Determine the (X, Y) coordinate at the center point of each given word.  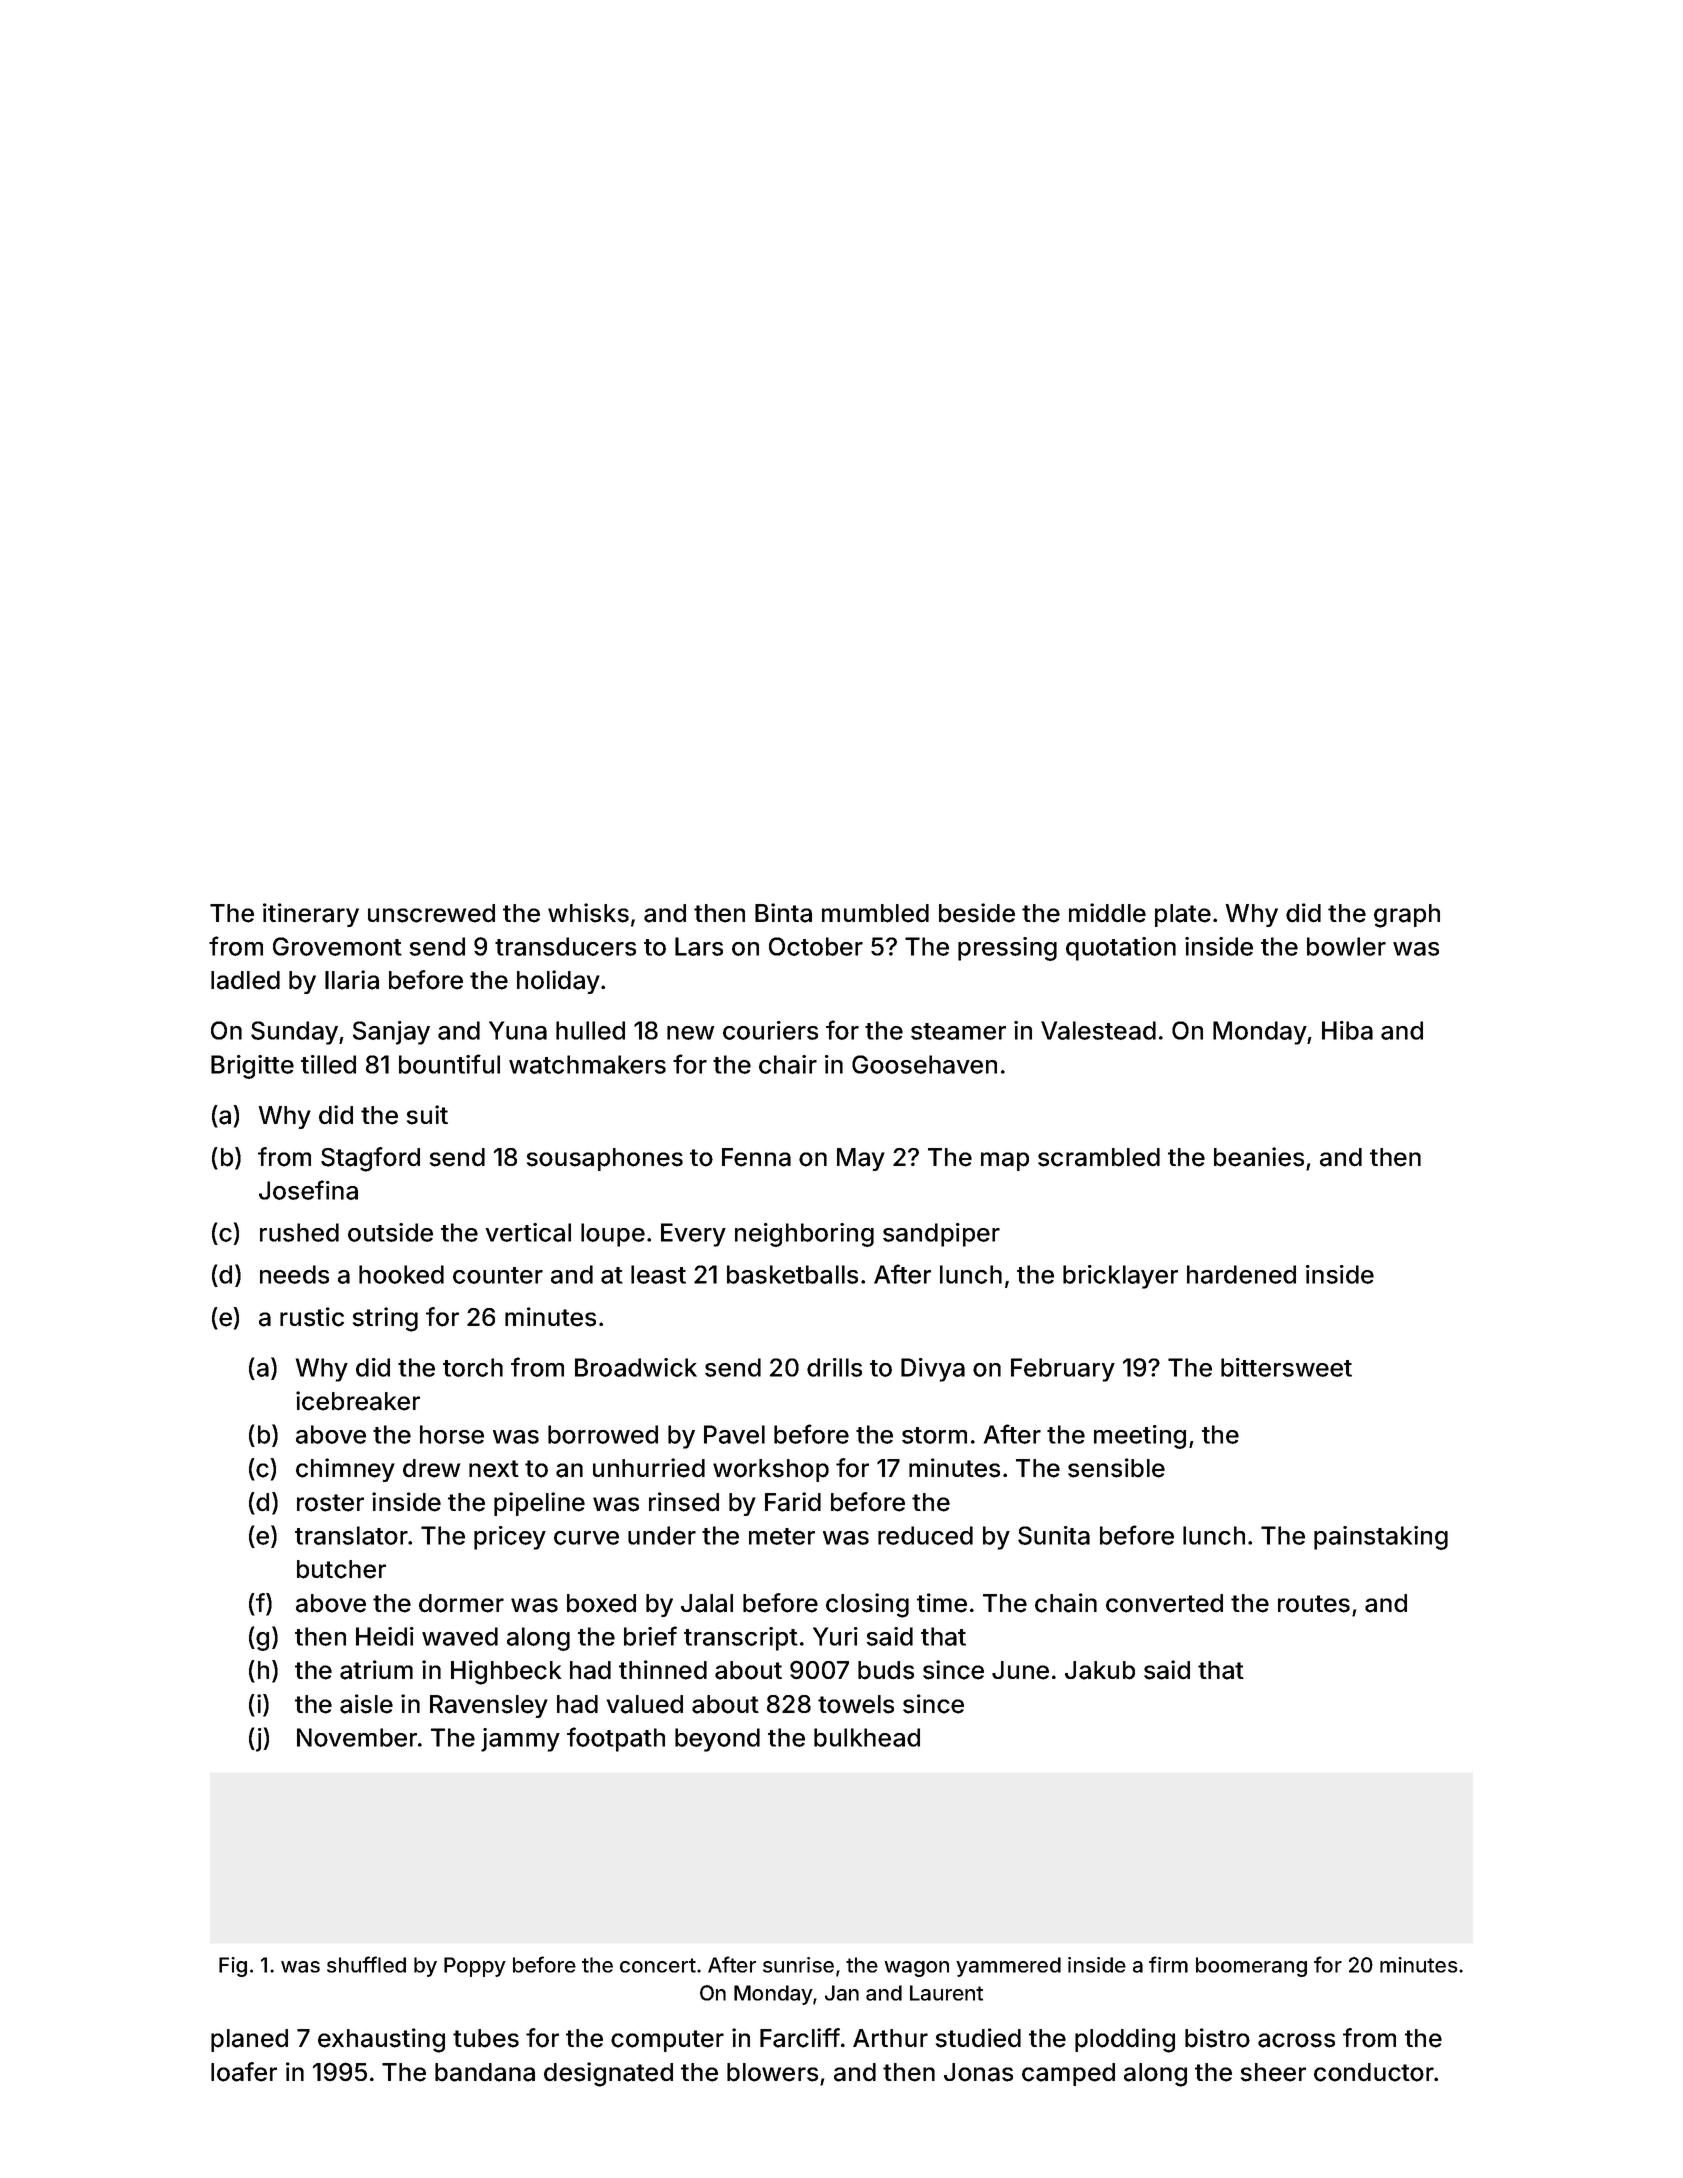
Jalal (707, 1603)
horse (452, 1434)
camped (1068, 2074)
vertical (528, 1232)
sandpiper (941, 1235)
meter (782, 1536)
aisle (366, 1704)
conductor (1374, 2072)
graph (1407, 916)
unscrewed (431, 913)
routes (1314, 1604)
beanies (1259, 1157)
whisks (588, 913)
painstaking (1381, 1538)
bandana (485, 2072)
